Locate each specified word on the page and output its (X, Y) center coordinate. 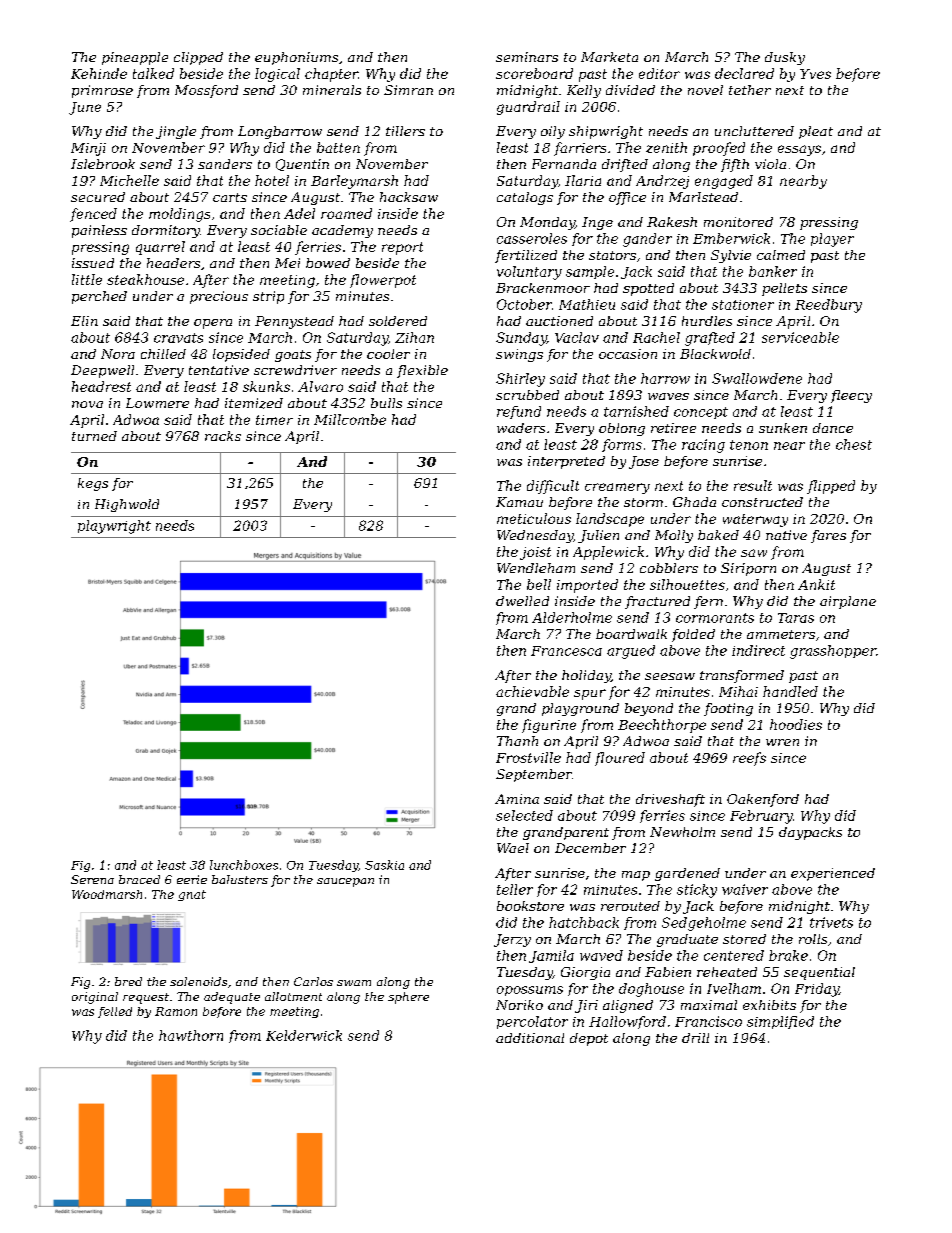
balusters (240, 879)
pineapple (135, 58)
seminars (527, 57)
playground (580, 709)
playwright (114, 527)
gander (647, 240)
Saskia (384, 865)
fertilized (526, 256)
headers (173, 263)
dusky (785, 58)
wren (782, 742)
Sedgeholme (704, 924)
